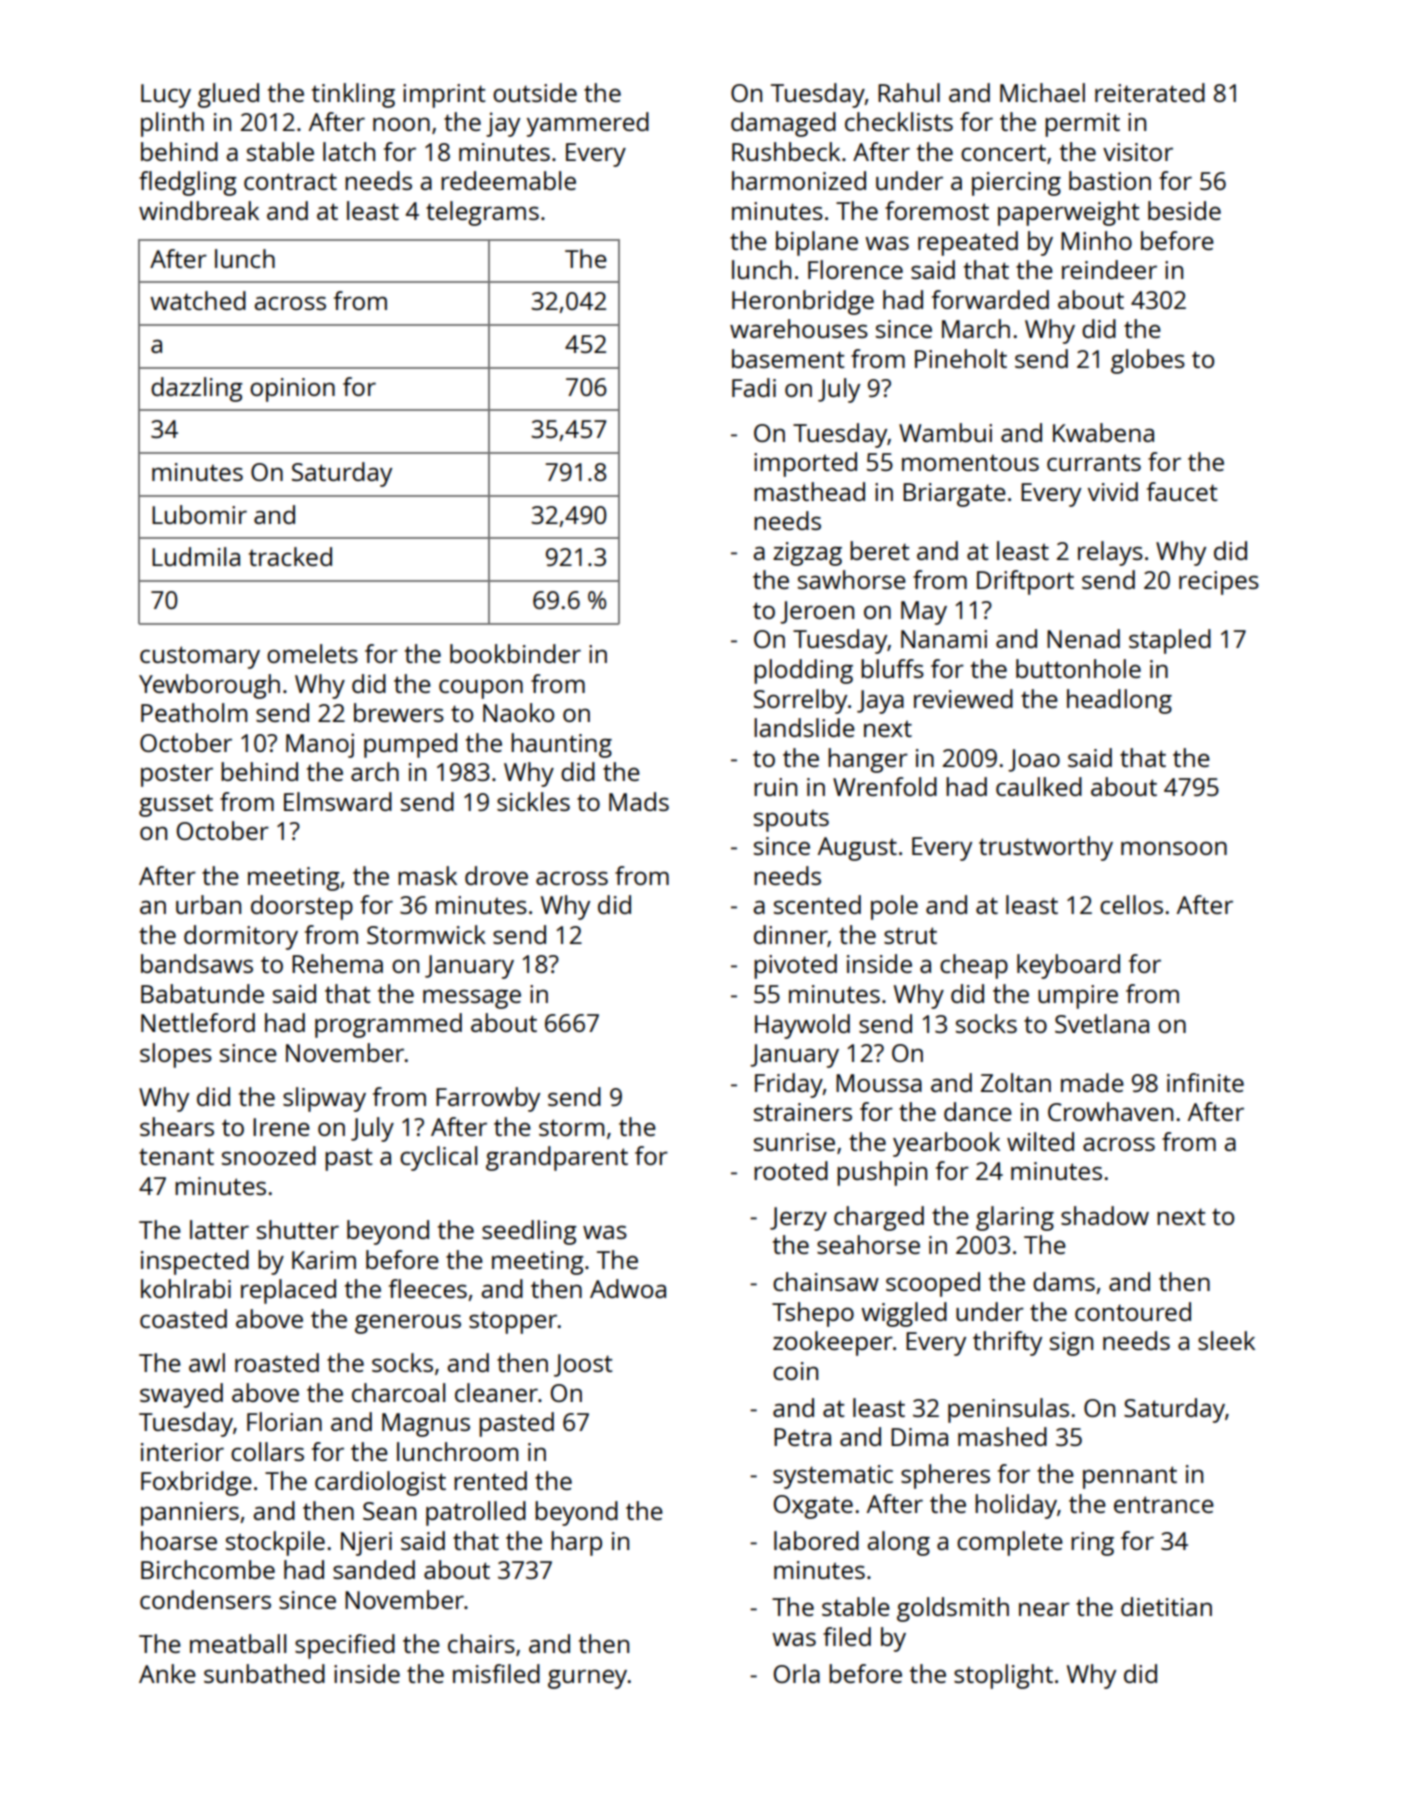  Describe the element at coordinates (1148, 361) in the document. I see `globes` at that location.
